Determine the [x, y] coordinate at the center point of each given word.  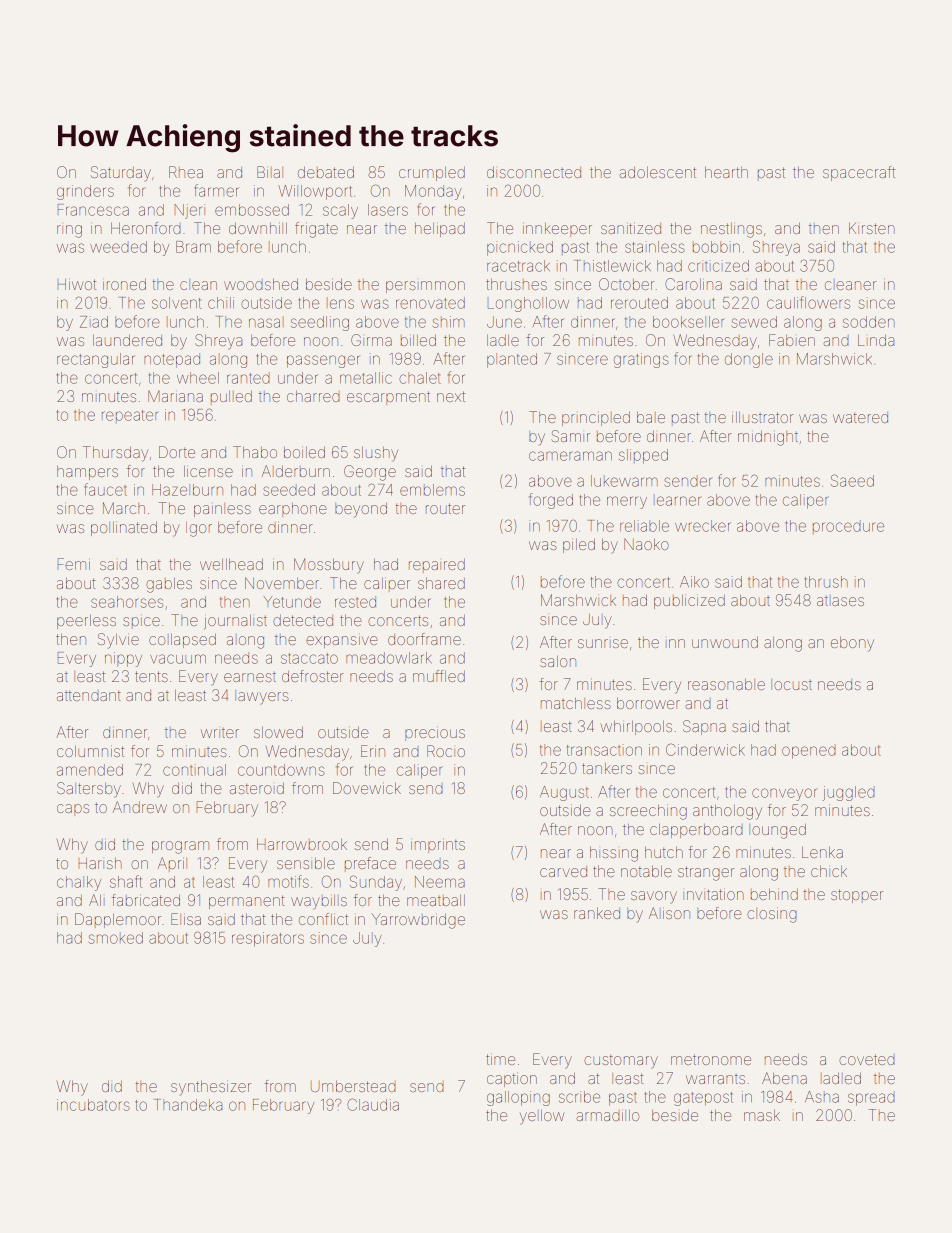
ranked [597, 913]
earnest [250, 677]
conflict [323, 919]
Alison [669, 913]
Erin [373, 751]
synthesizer [211, 1088]
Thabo [255, 452]
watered [860, 417]
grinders [85, 192]
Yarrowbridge [418, 921]
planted [512, 360]
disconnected [534, 172]
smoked [116, 938]
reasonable [726, 684]
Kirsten [872, 228]
